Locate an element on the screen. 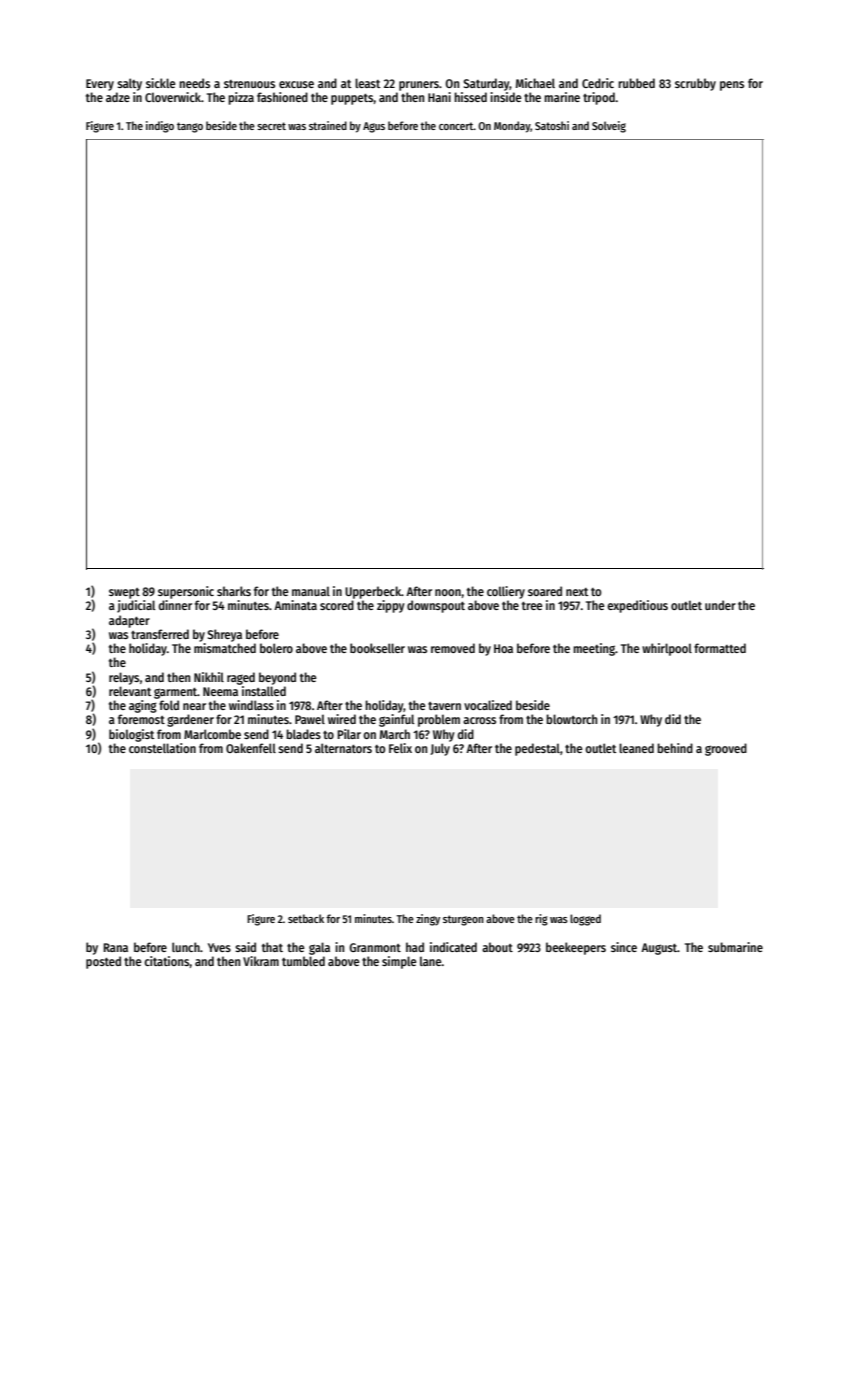  under is located at coordinates (720, 605).
